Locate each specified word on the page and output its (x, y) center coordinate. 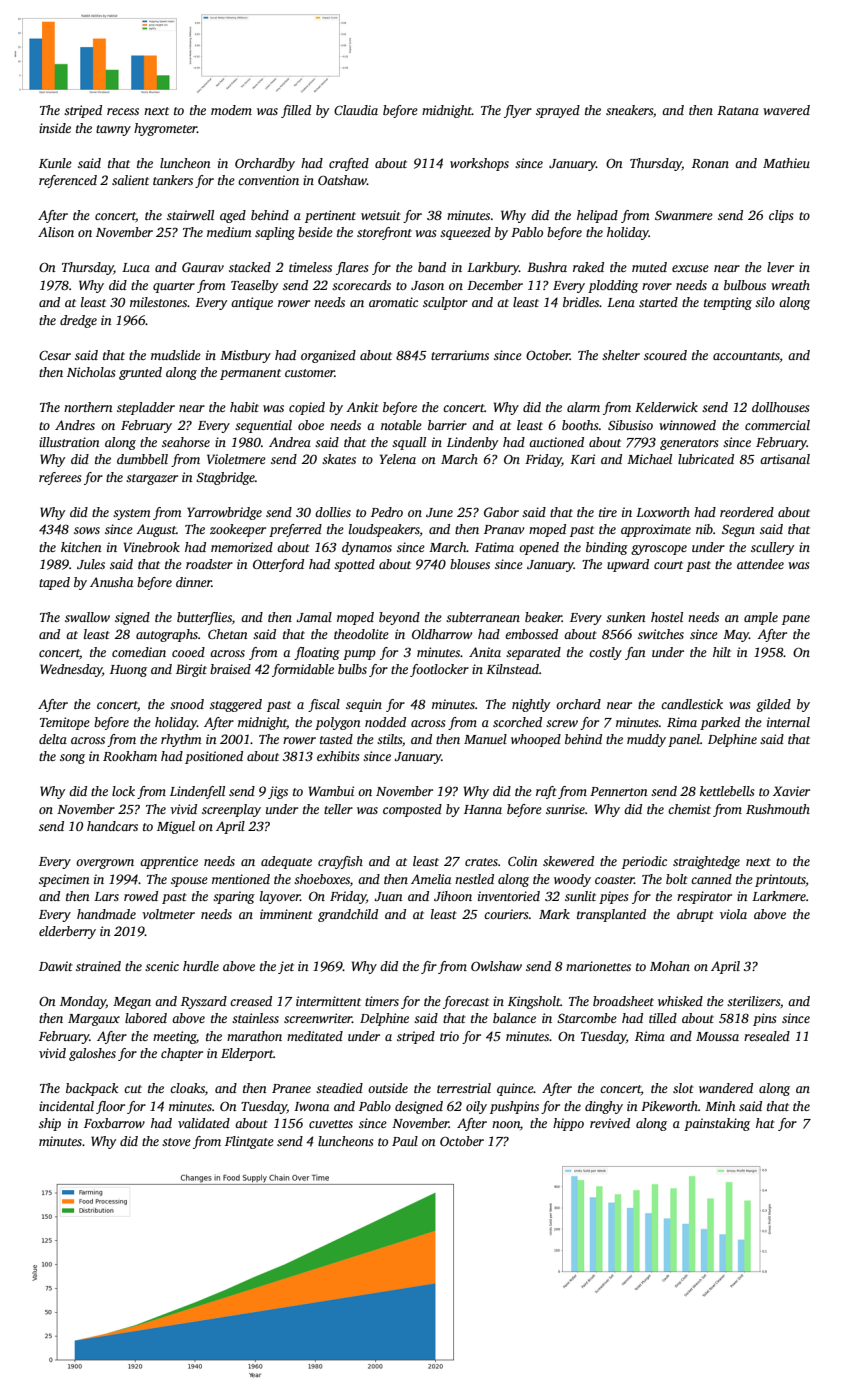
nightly (531, 705)
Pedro (387, 512)
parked (720, 723)
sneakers (629, 110)
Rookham (130, 756)
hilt (722, 652)
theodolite (361, 634)
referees (60, 478)
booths (580, 425)
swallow (87, 617)
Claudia (356, 110)
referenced (68, 181)
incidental (66, 1106)
